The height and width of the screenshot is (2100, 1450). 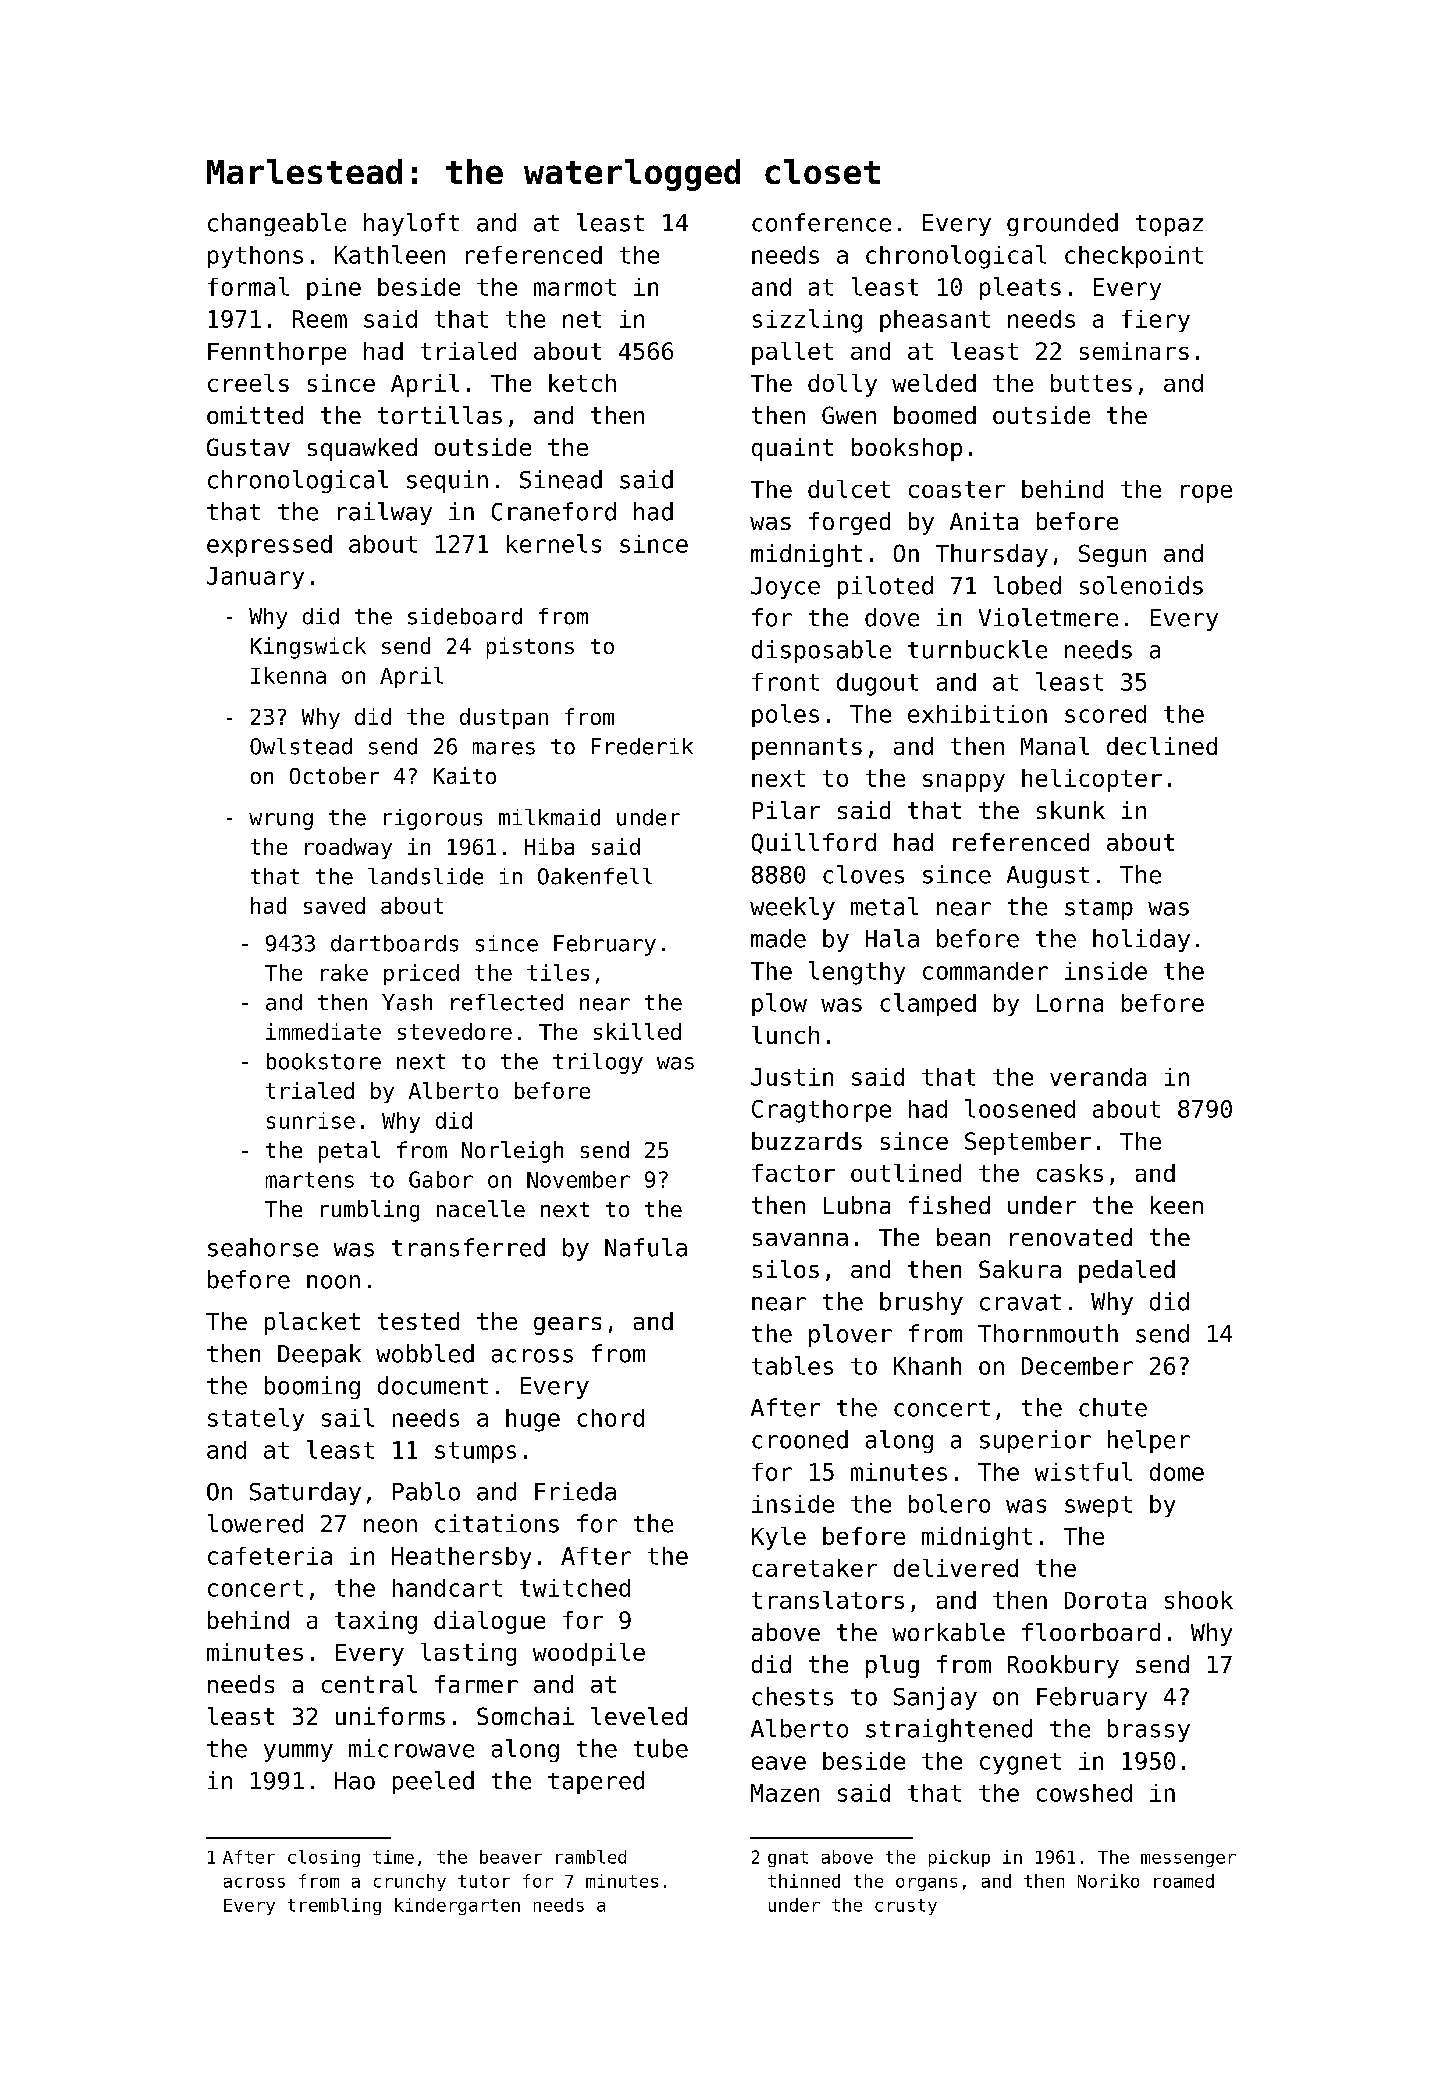 What do you see at coordinates (821, 222) in the screenshot?
I see `conference` at bounding box center [821, 222].
